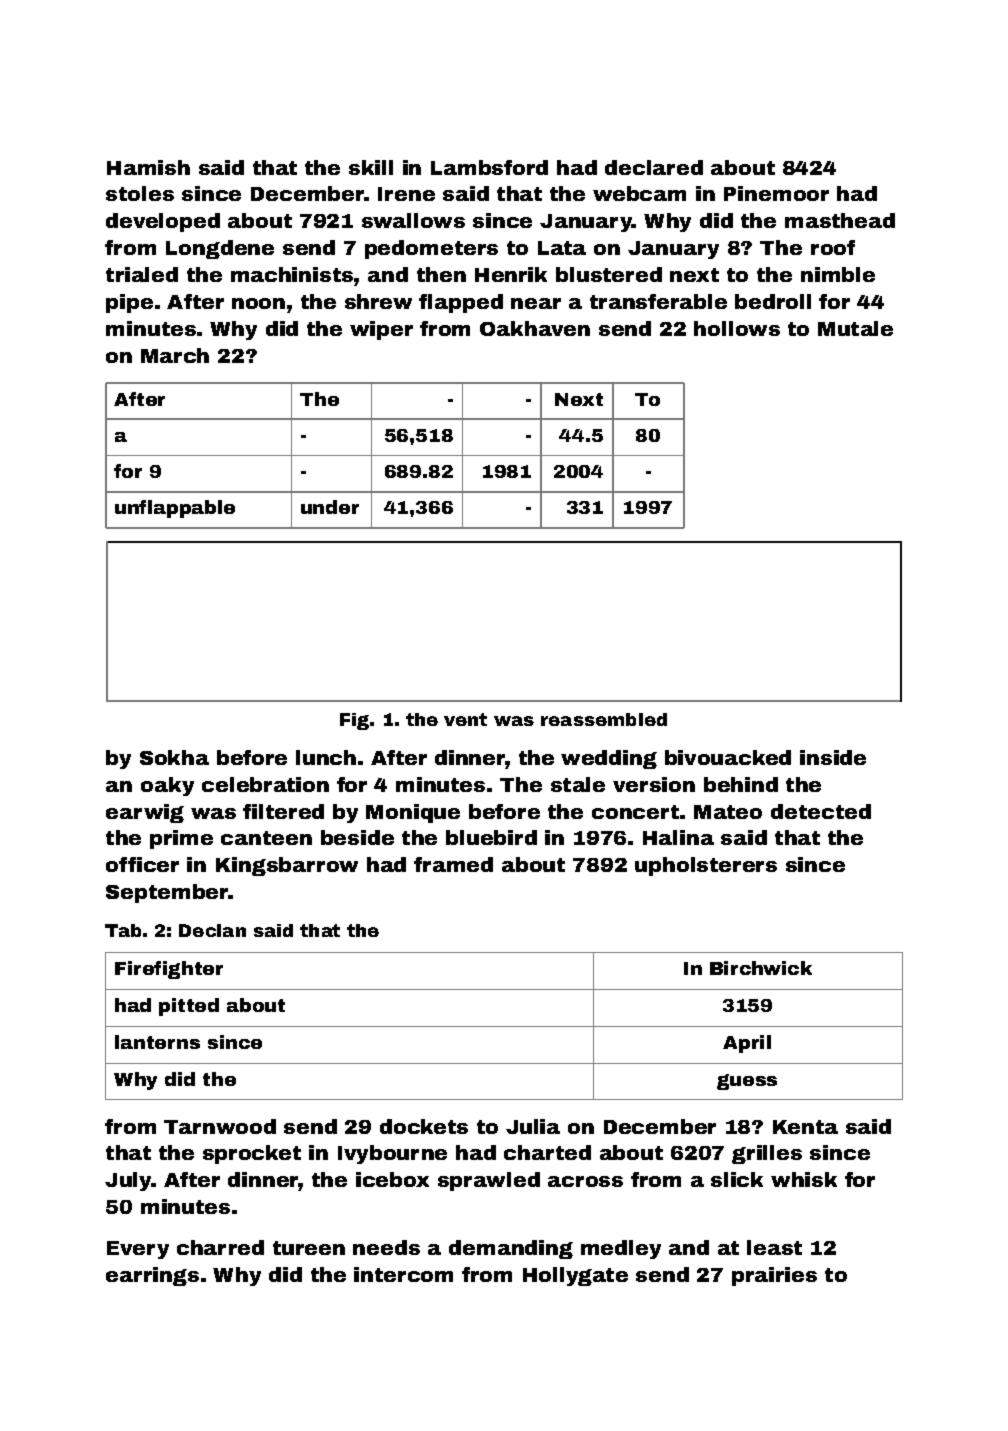 Image resolution: width=1008 pixels, height=1431 pixels. I want to click on earrings, so click(152, 1276).
